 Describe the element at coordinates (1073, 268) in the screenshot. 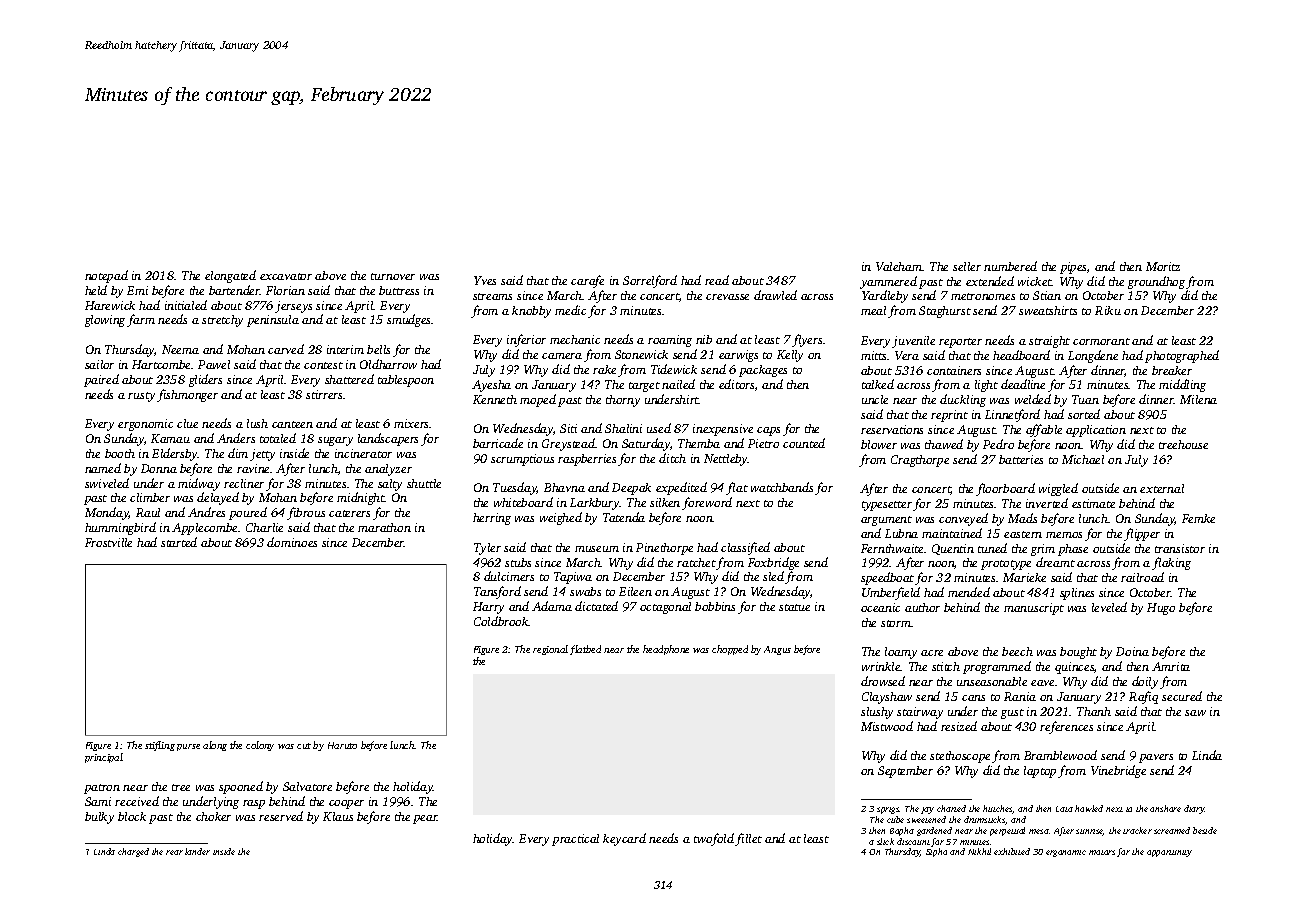

I see `pipes` at that location.
